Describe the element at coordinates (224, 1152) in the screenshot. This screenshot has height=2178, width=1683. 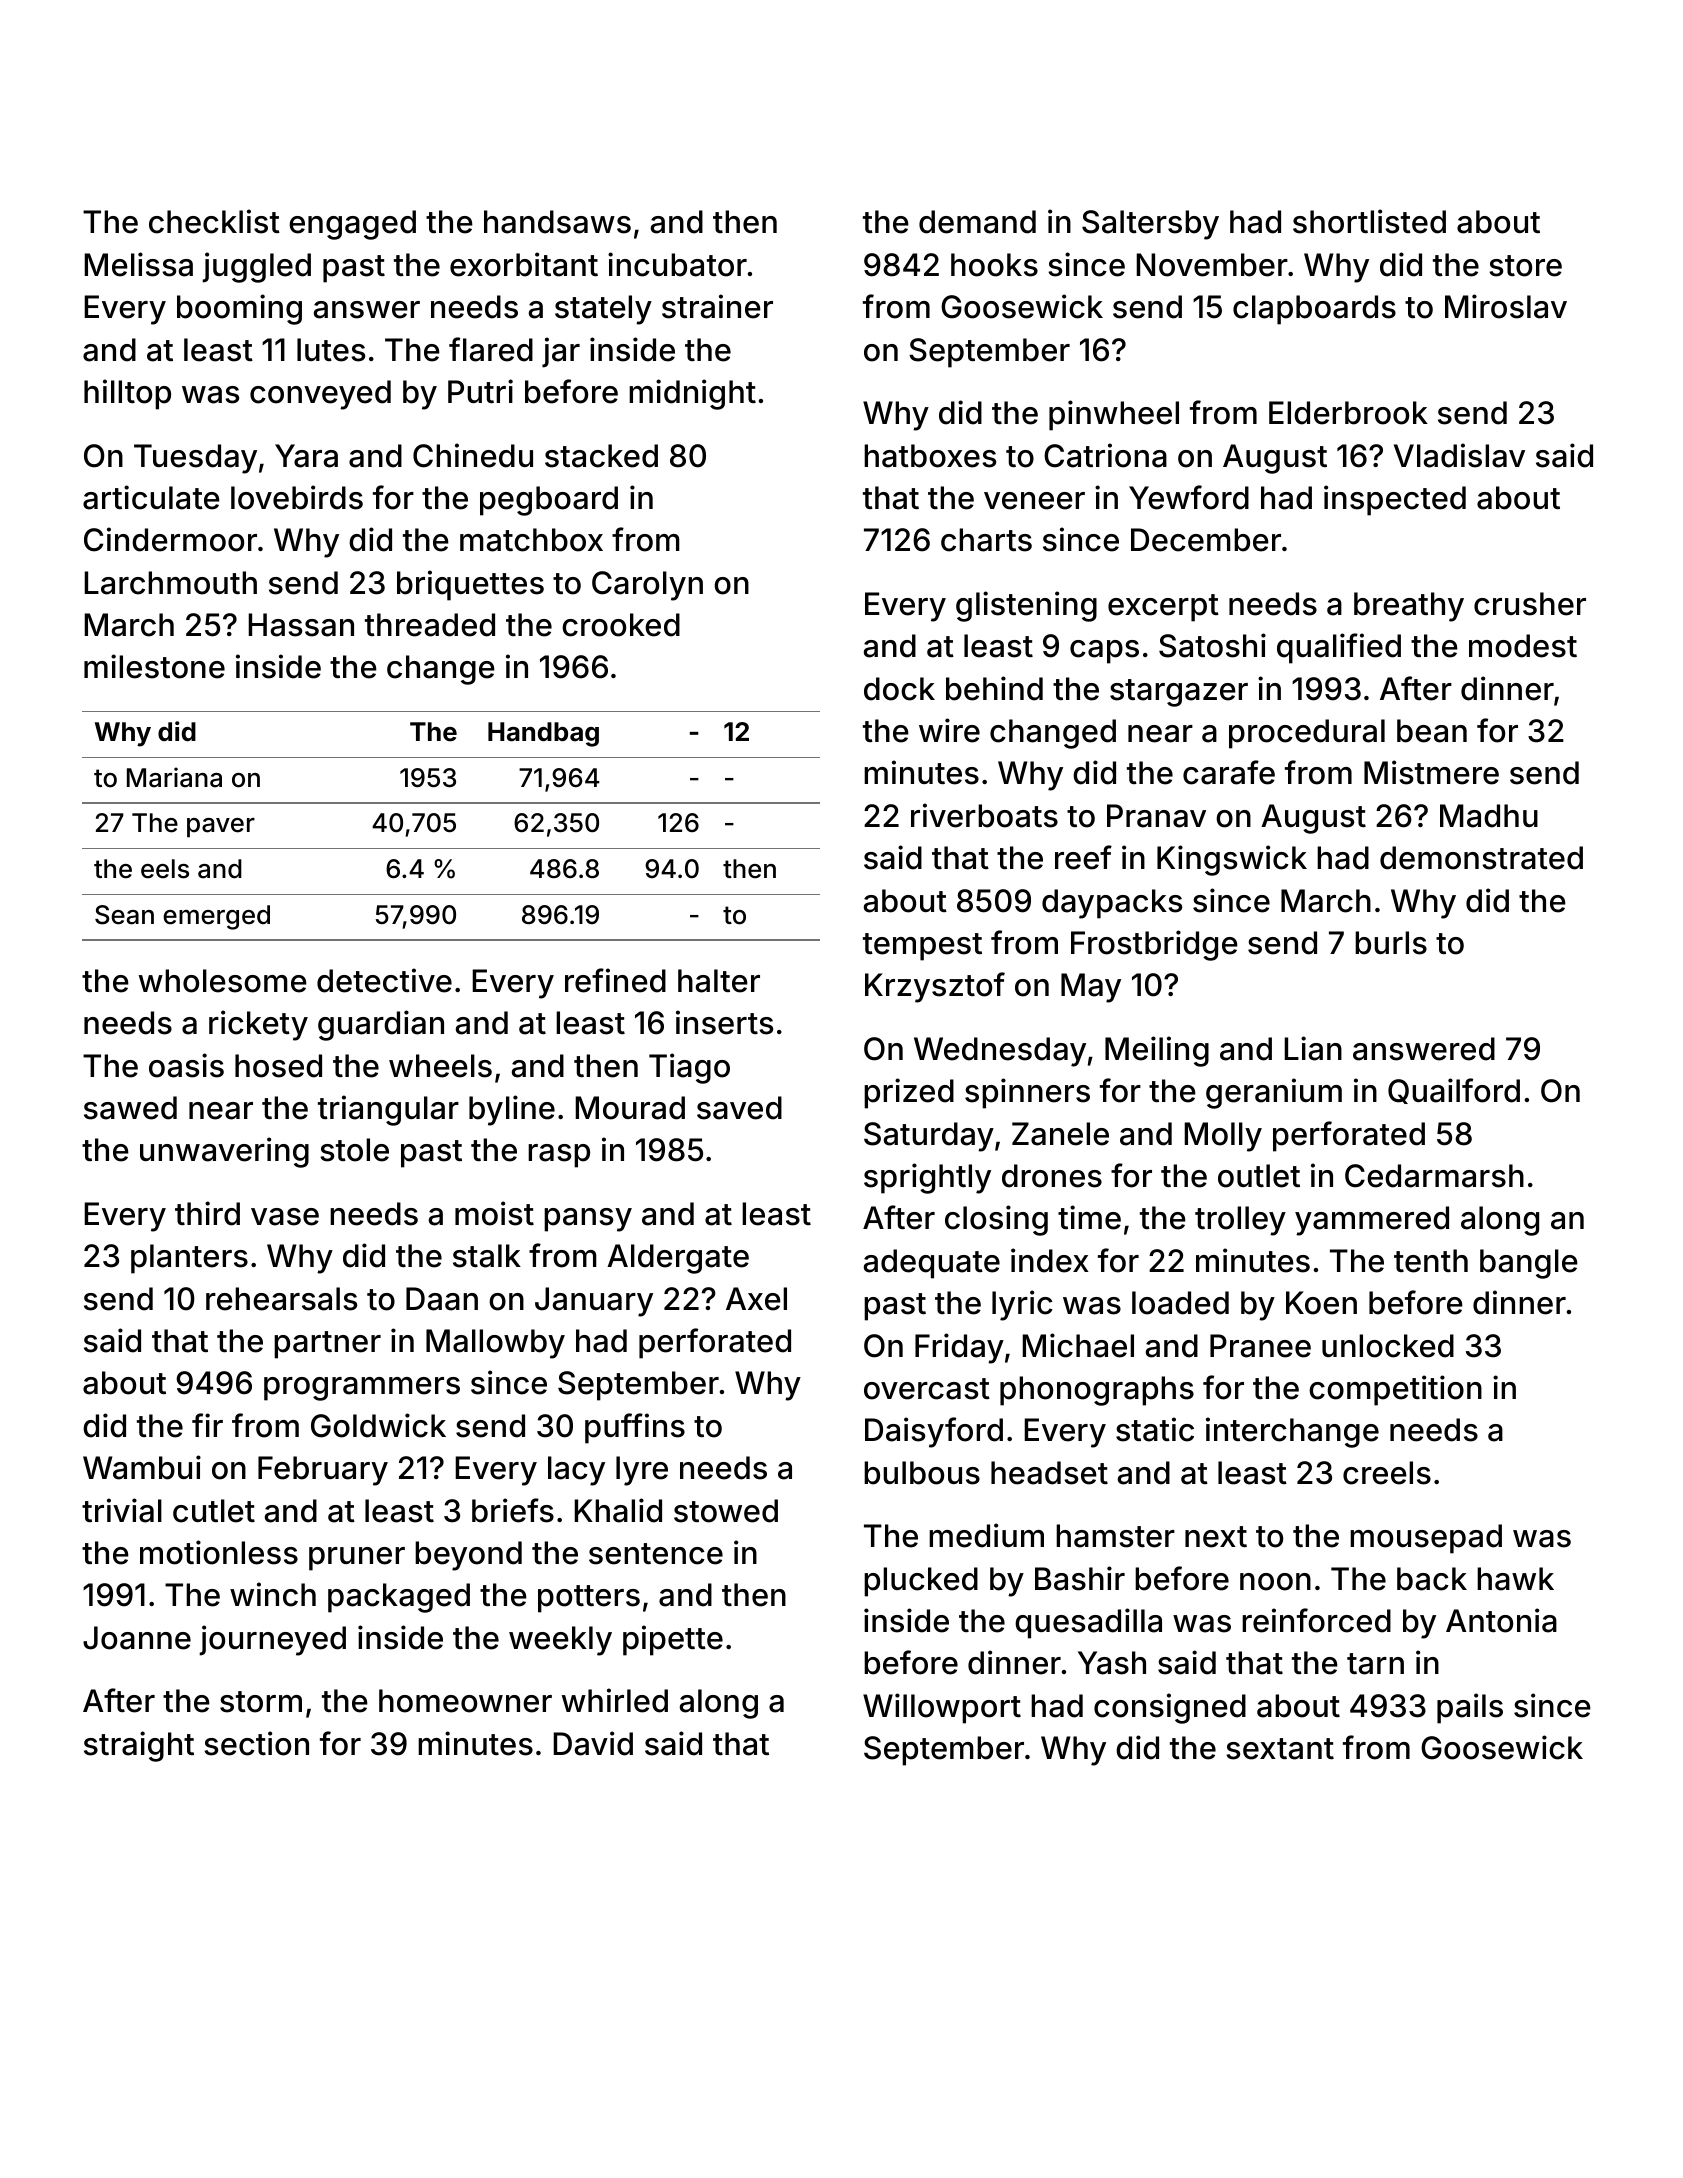
I see `unwavering` at that location.
